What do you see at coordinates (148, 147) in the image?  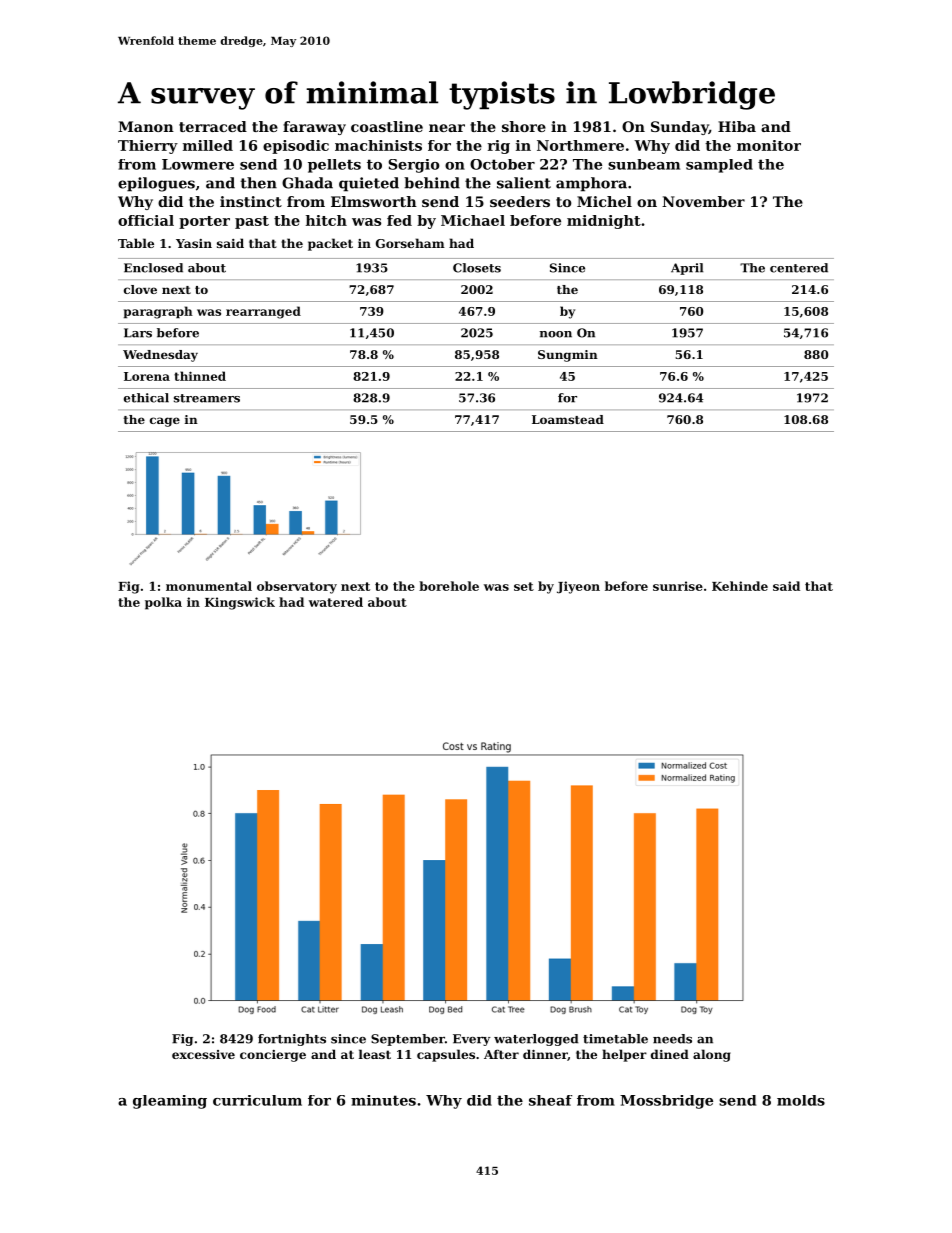 I see `Thierry` at bounding box center [148, 147].
